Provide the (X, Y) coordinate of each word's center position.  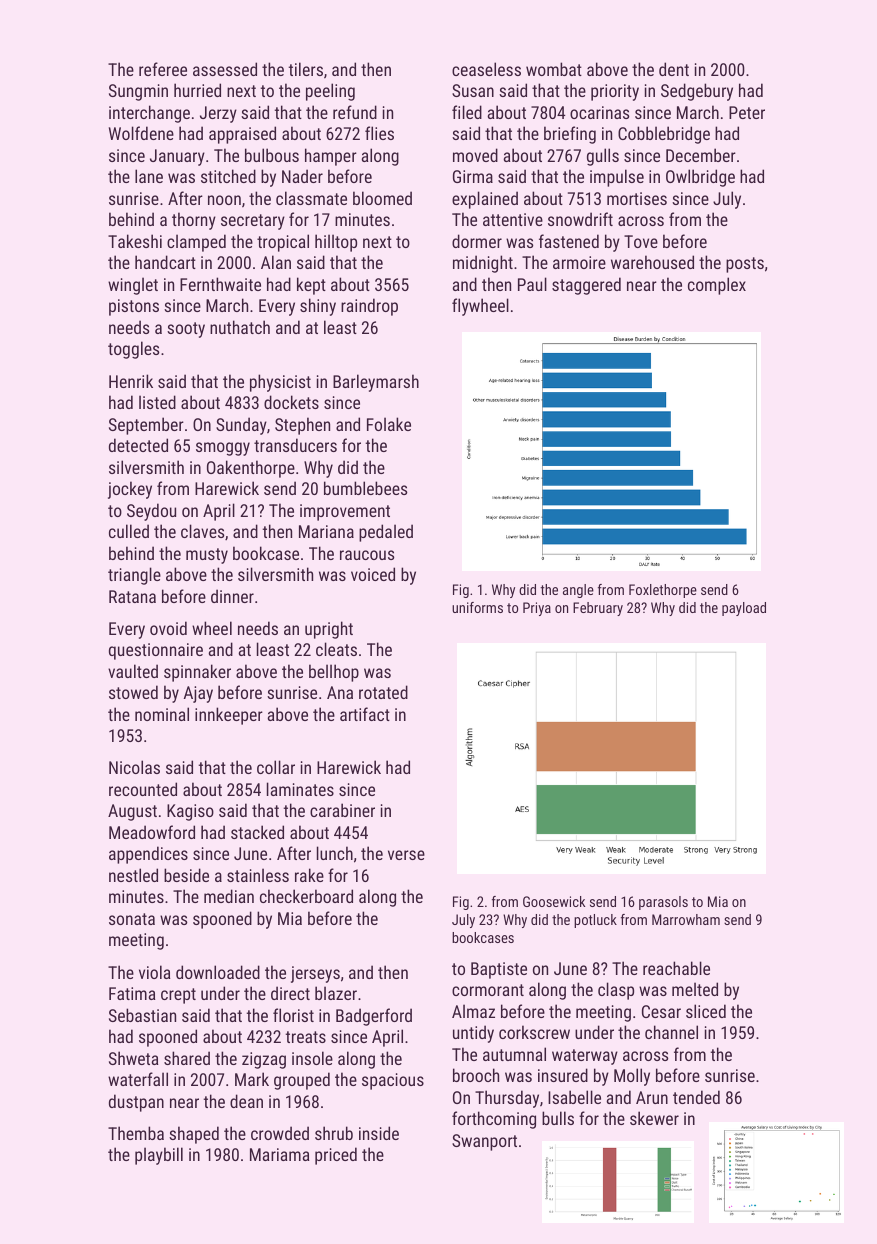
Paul (532, 284)
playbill (159, 1156)
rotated (383, 692)
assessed (225, 69)
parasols (663, 903)
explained (485, 200)
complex (717, 286)
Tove (641, 241)
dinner (232, 596)
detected (138, 445)
